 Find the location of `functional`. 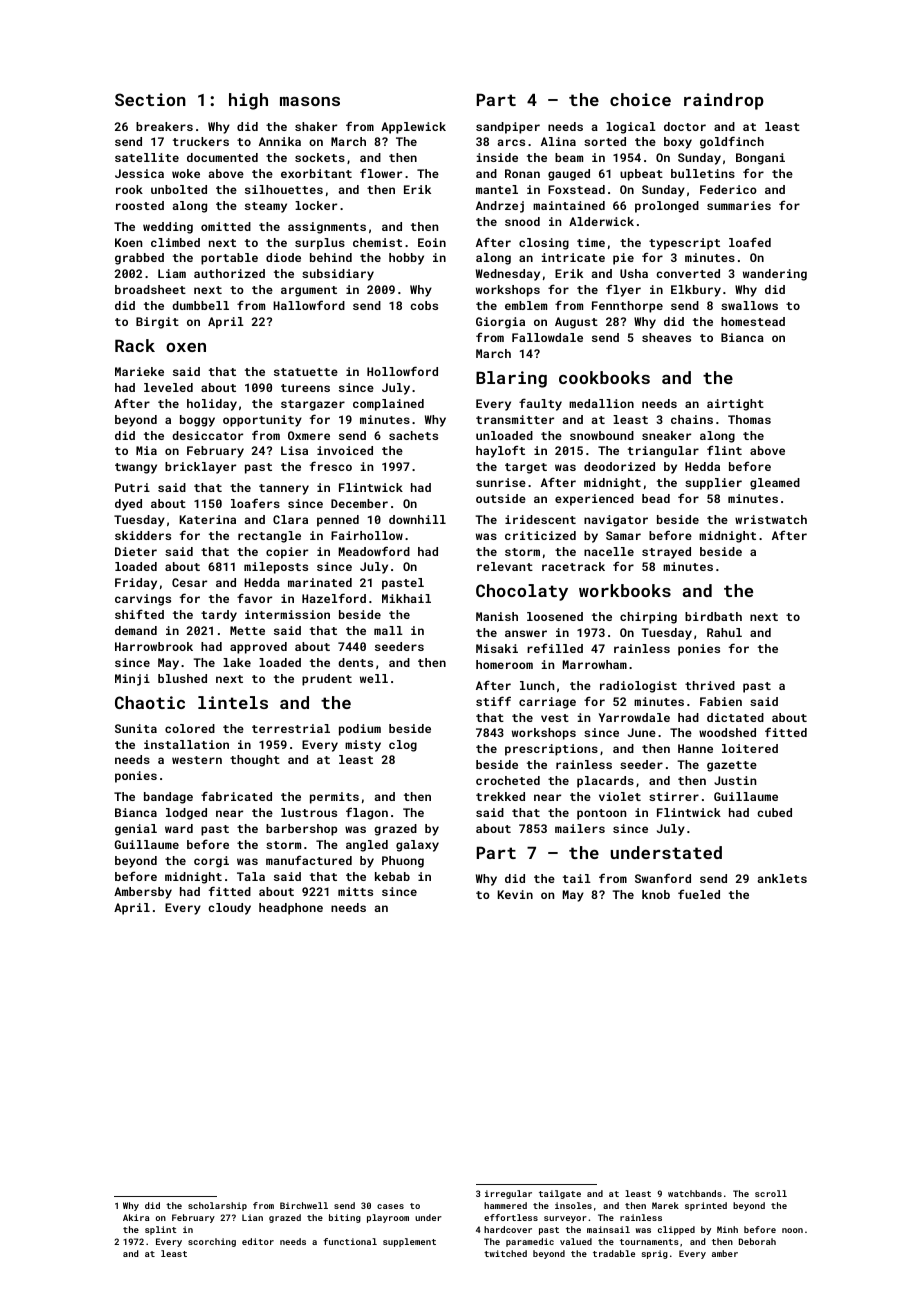

functional is located at coordinates (350, 1241).
